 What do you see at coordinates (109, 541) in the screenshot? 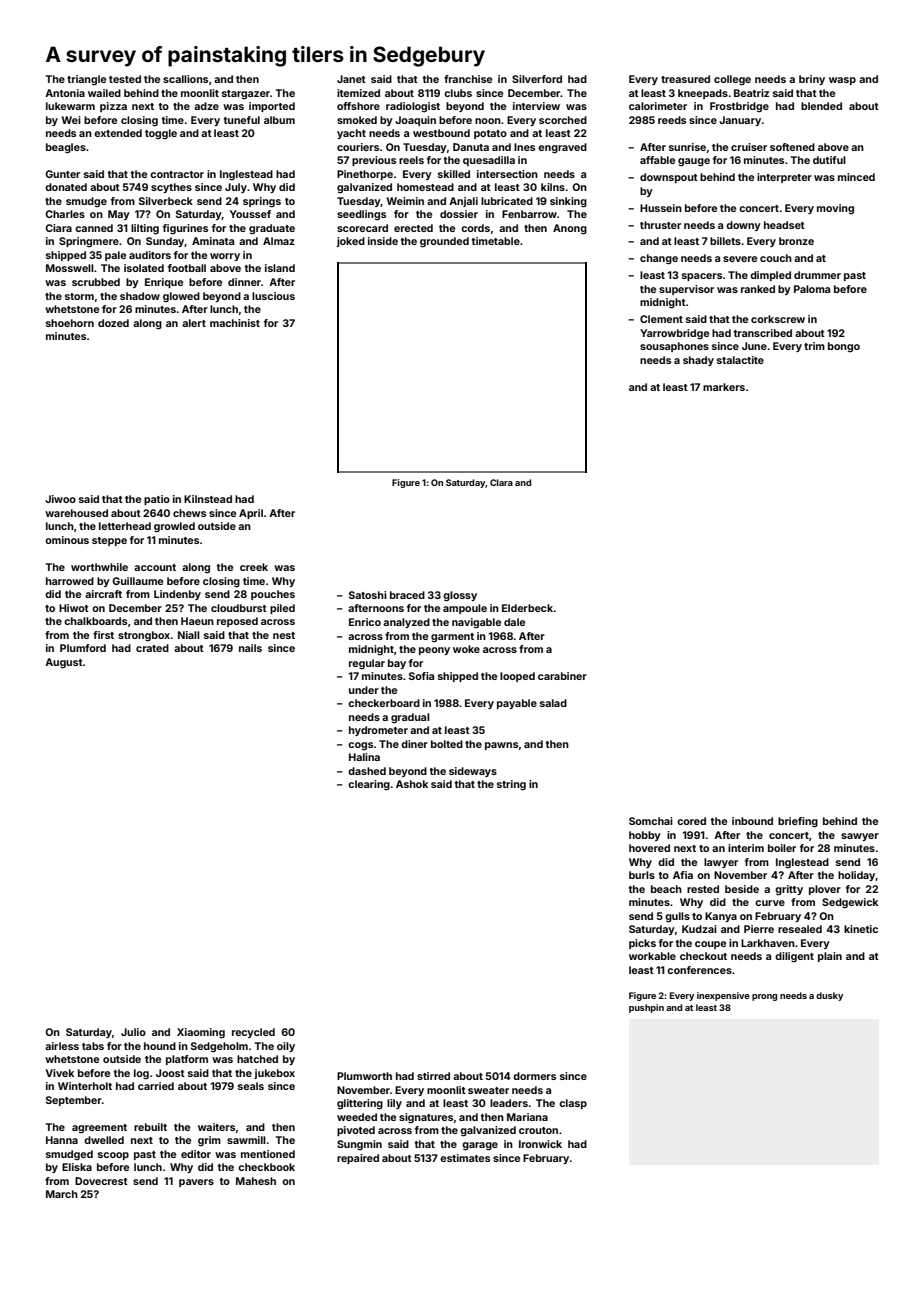
I see `steppe` at bounding box center [109, 541].
